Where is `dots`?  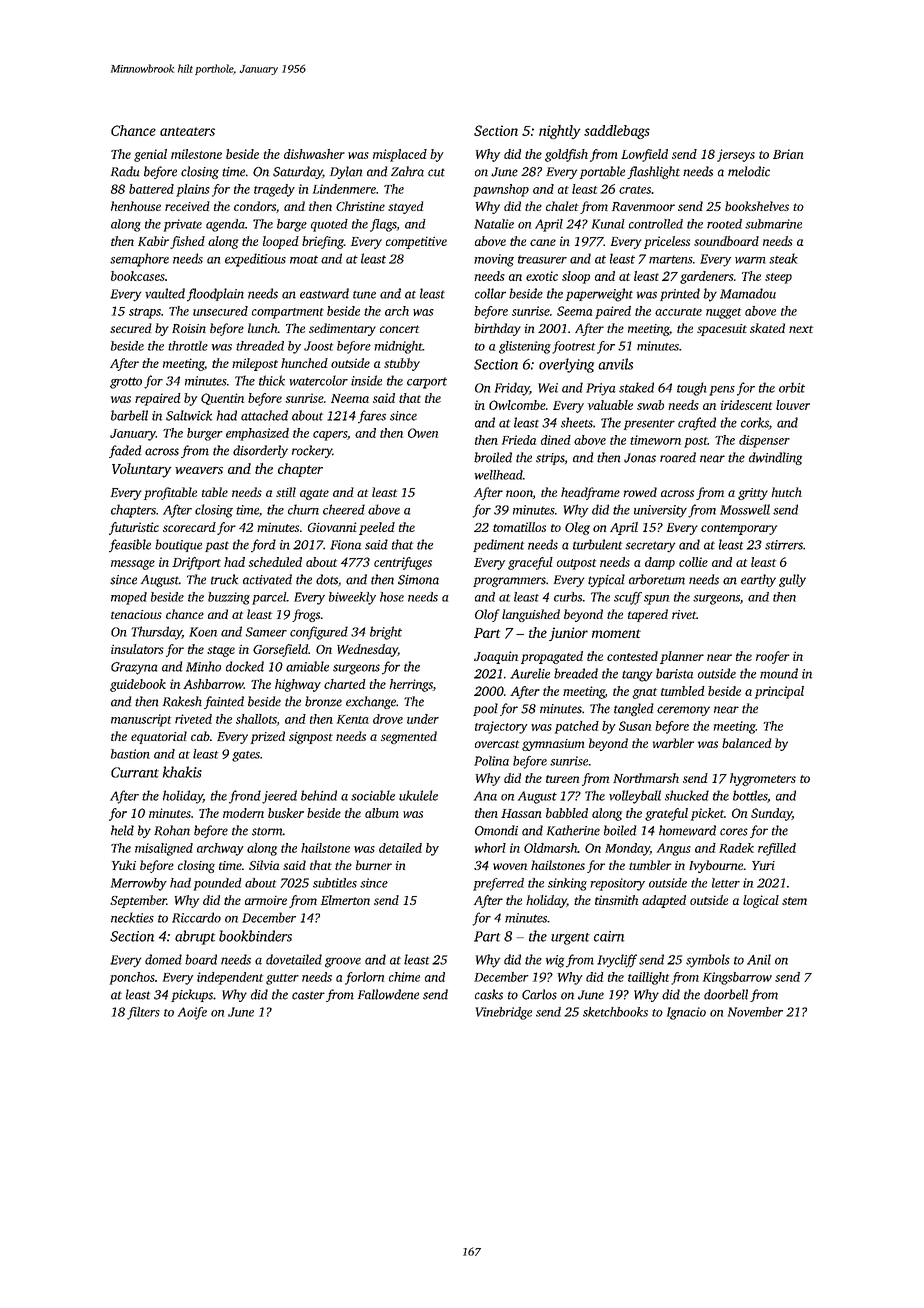 dots is located at coordinates (327, 579).
